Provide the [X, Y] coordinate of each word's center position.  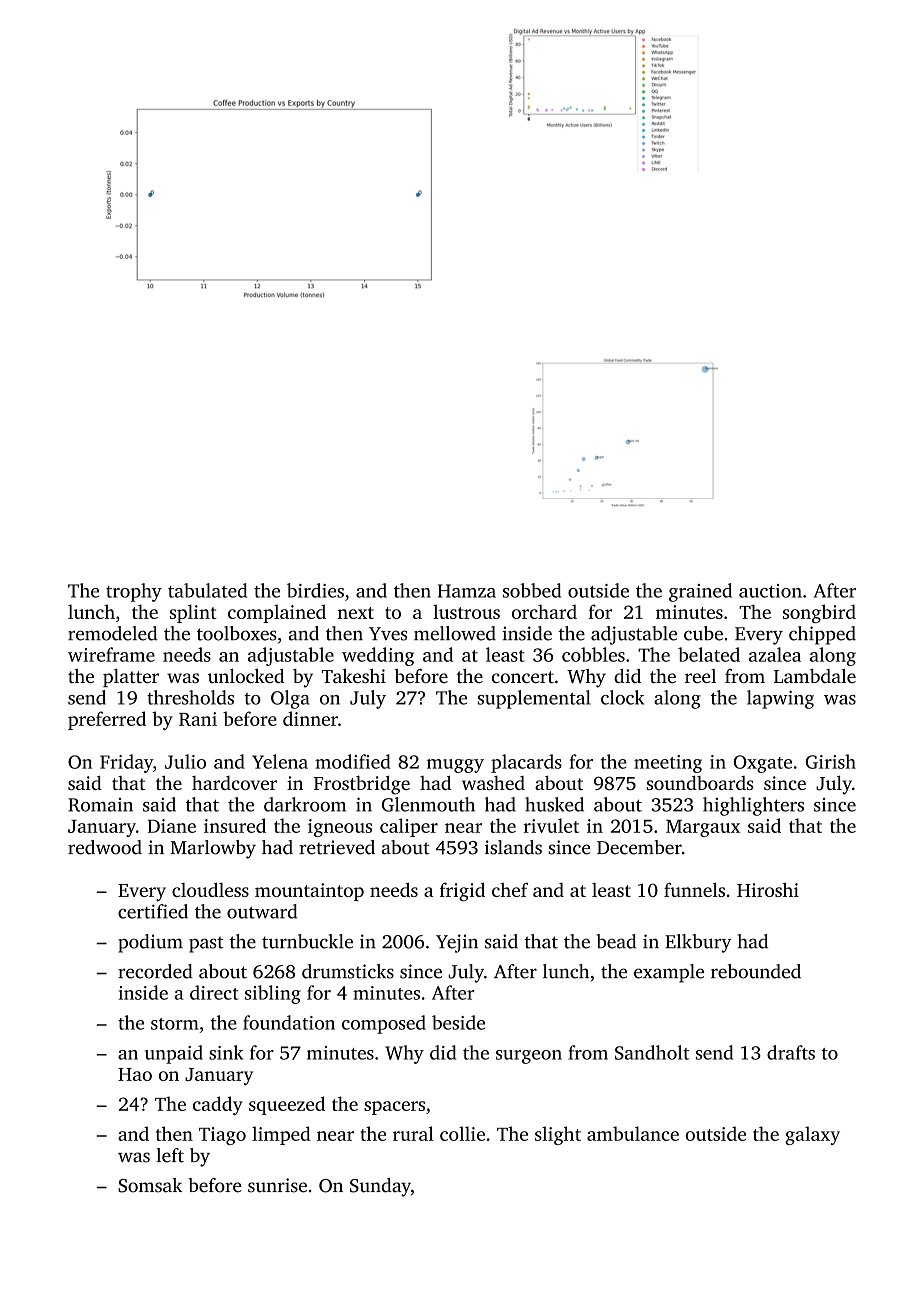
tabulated [207, 590]
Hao [135, 1074]
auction [770, 591]
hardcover [234, 783]
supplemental [534, 699]
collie [462, 1133]
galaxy [812, 1135]
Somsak [150, 1185]
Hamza [467, 591]
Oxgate [763, 764]
